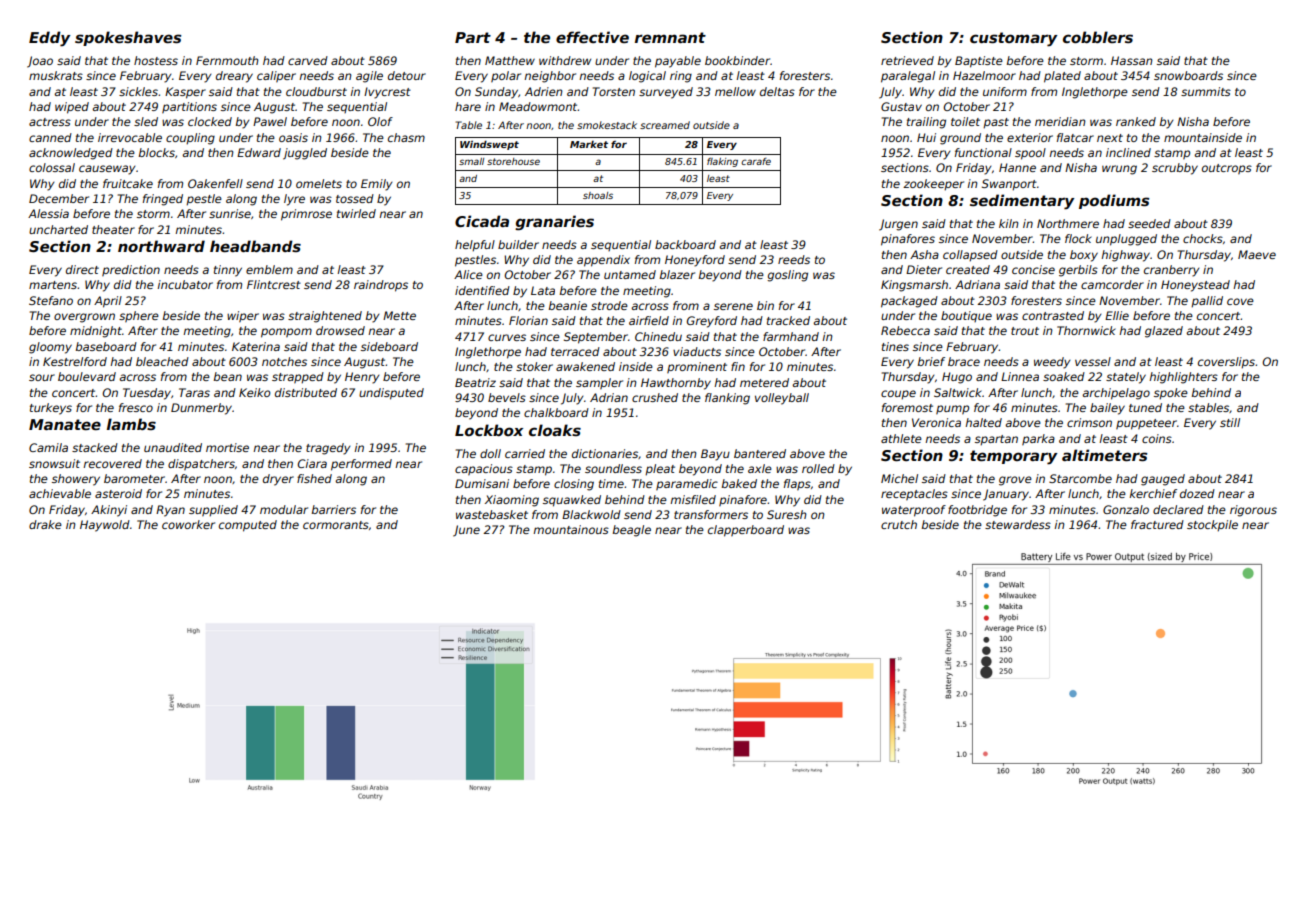 Image resolution: width=1308 pixels, height=924 pixels. Describe the element at coordinates (1188, 75) in the image. I see `snowboards` at that location.
